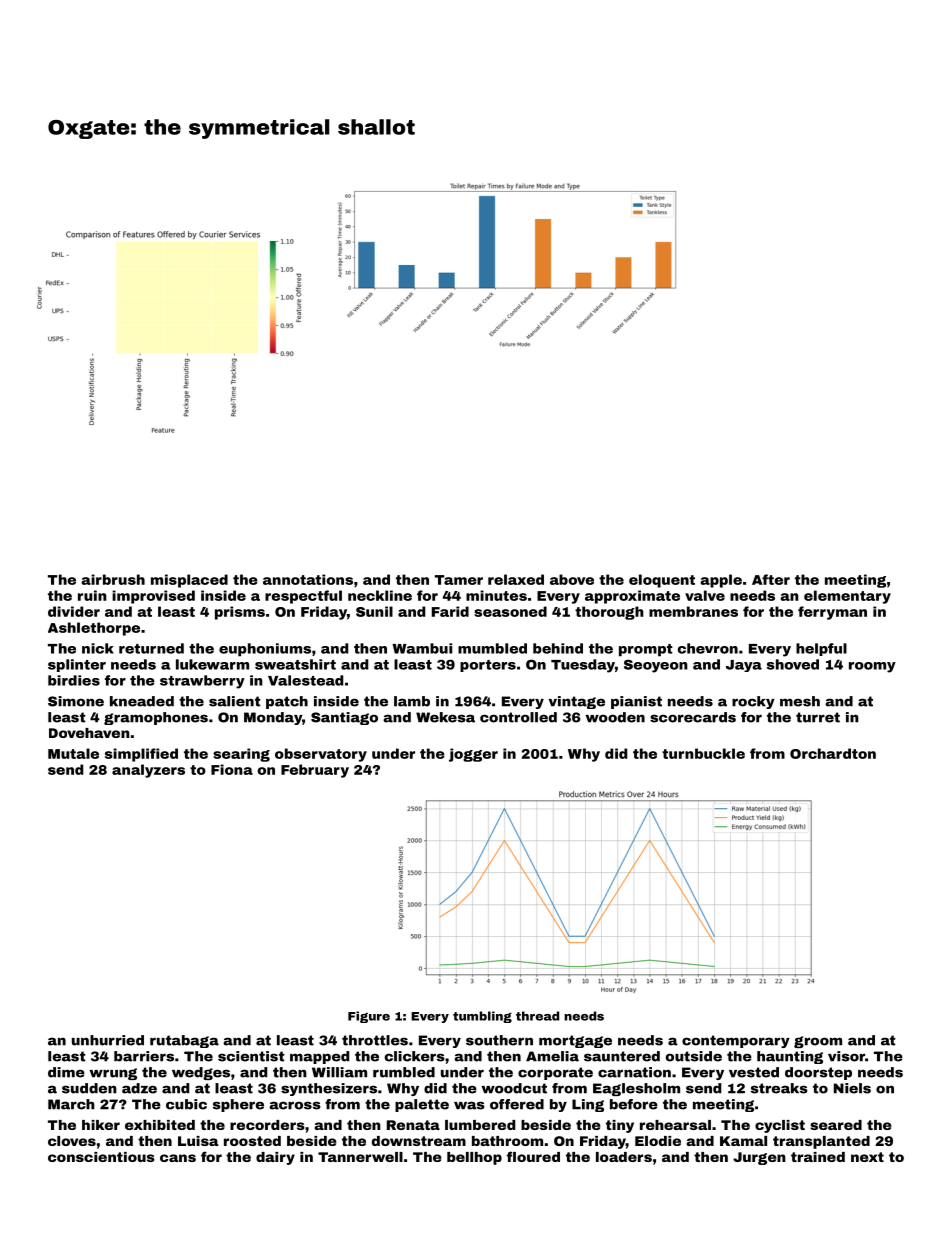 This screenshot has height=1233, width=952. What do you see at coordinates (473, 755) in the screenshot?
I see `jogger` at bounding box center [473, 755].
